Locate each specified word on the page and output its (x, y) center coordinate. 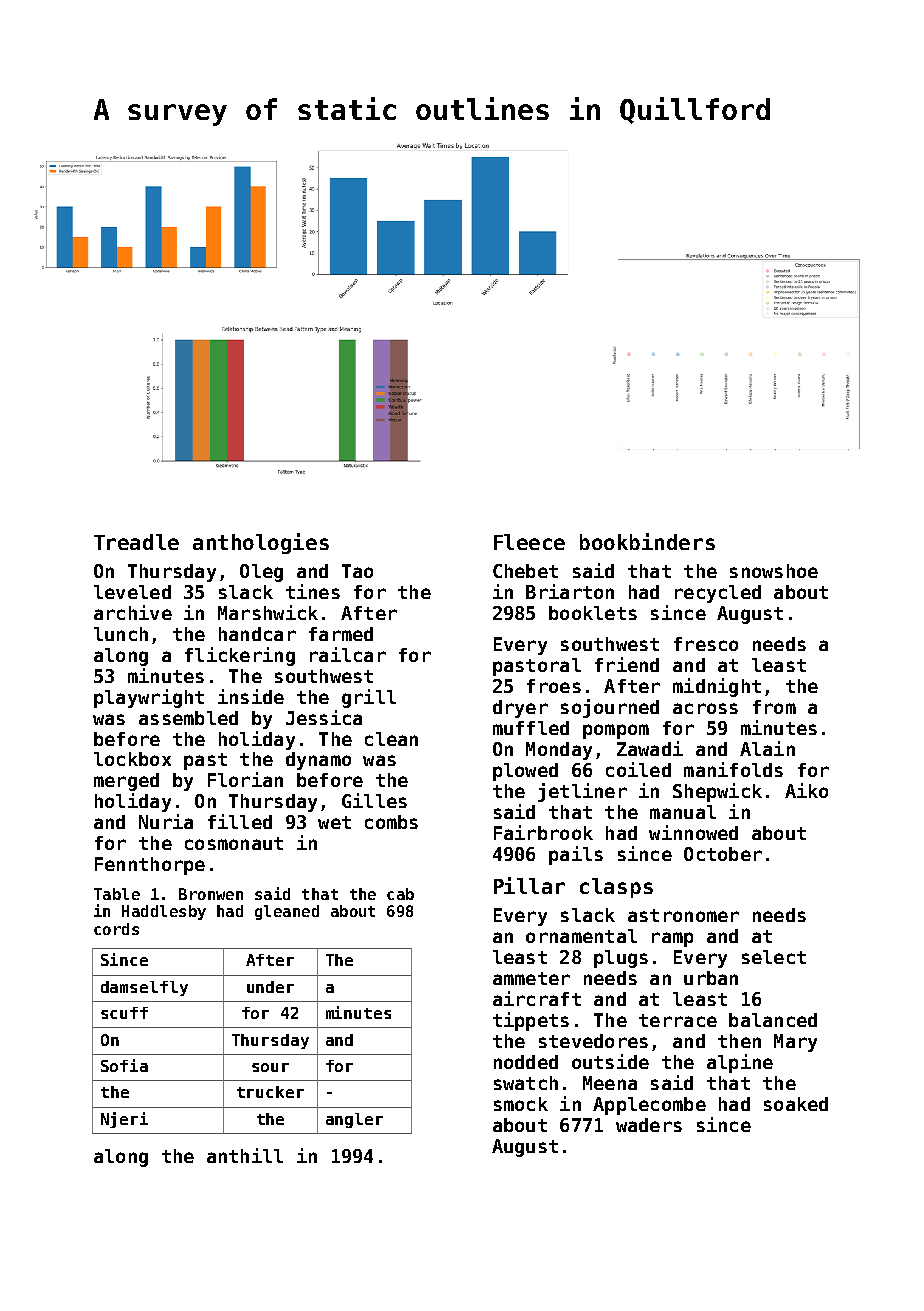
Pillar (529, 885)
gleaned (287, 912)
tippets (531, 1021)
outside (610, 1061)
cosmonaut (234, 843)
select (774, 957)
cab (400, 894)
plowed (525, 772)
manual (683, 812)
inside (251, 696)
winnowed (693, 832)
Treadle (136, 542)
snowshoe (774, 571)
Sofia (124, 1065)
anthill (245, 1155)
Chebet (525, 571)
